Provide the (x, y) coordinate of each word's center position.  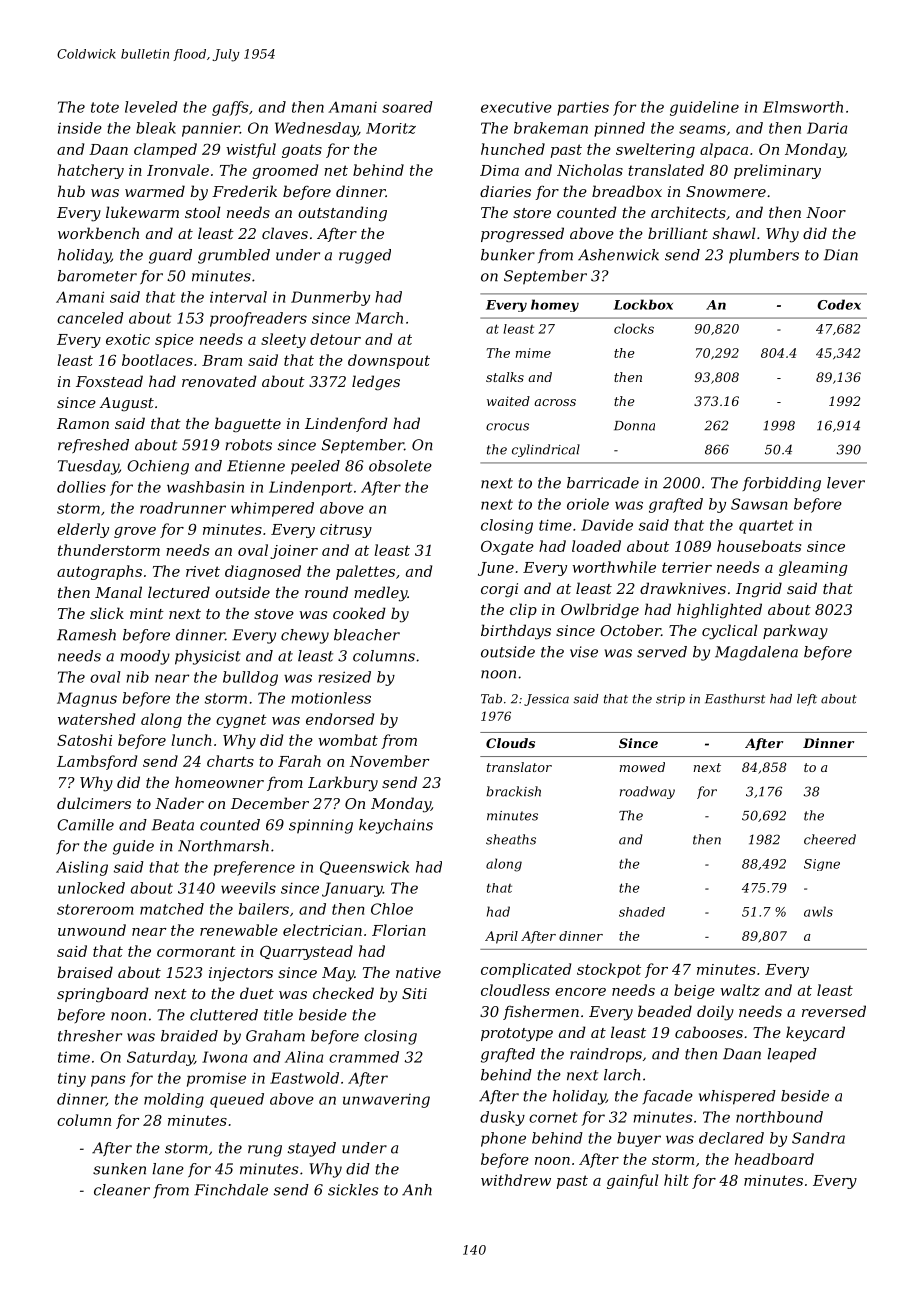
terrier (687, 567)
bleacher (367, 635)
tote (105, 107)
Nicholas (590, 170)
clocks (634, 328)
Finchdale (231, 1190)
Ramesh (86, 635)
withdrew (516, 1180)
